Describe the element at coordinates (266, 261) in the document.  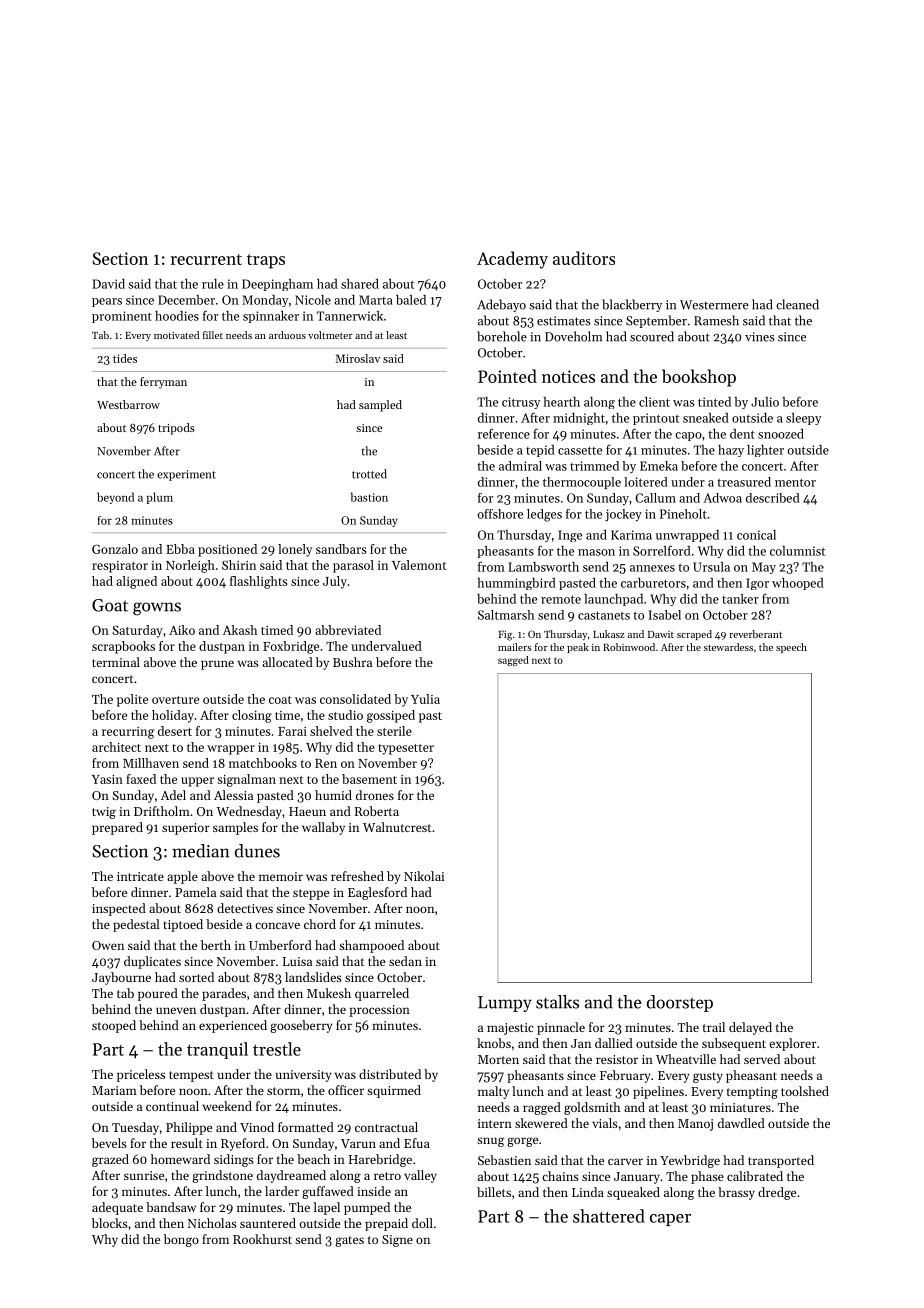
I see `traps` at that location.
